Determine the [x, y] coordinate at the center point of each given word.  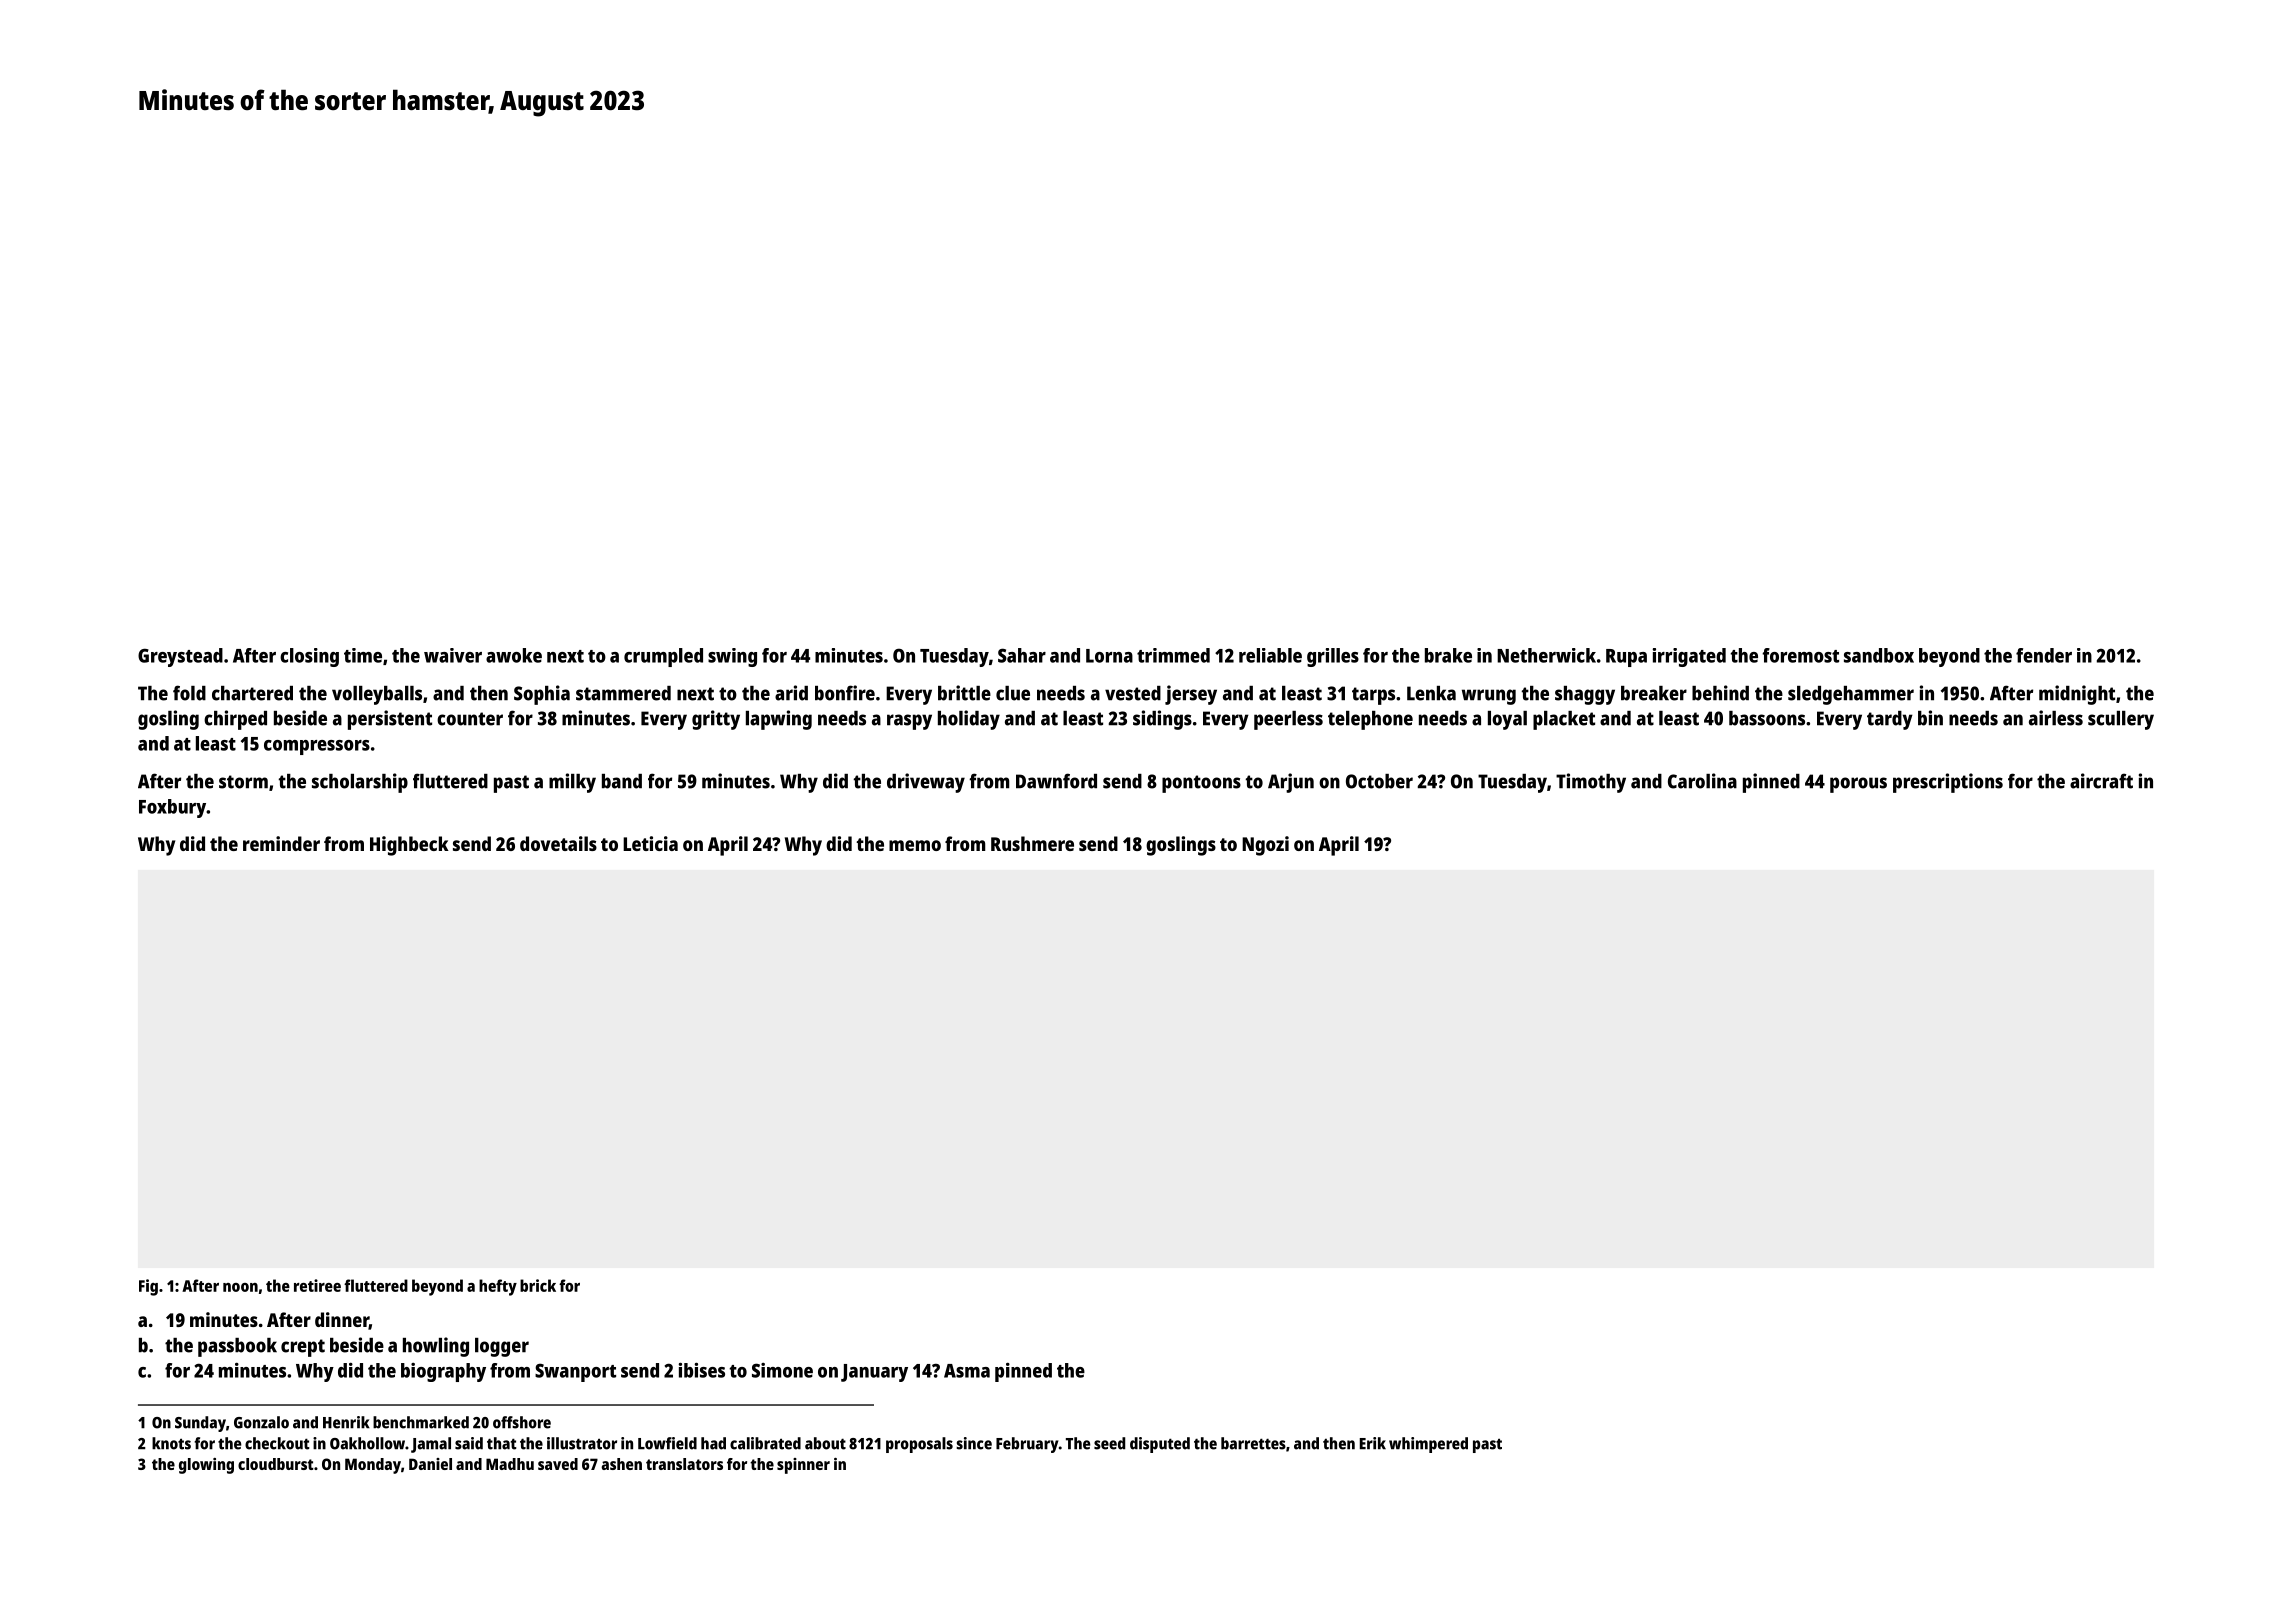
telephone [1370, 720]
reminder [281, 843]
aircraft [2101, 781]
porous [1858, 785]
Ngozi [1265, 846]
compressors [317, 747]
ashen [621, 1464]
